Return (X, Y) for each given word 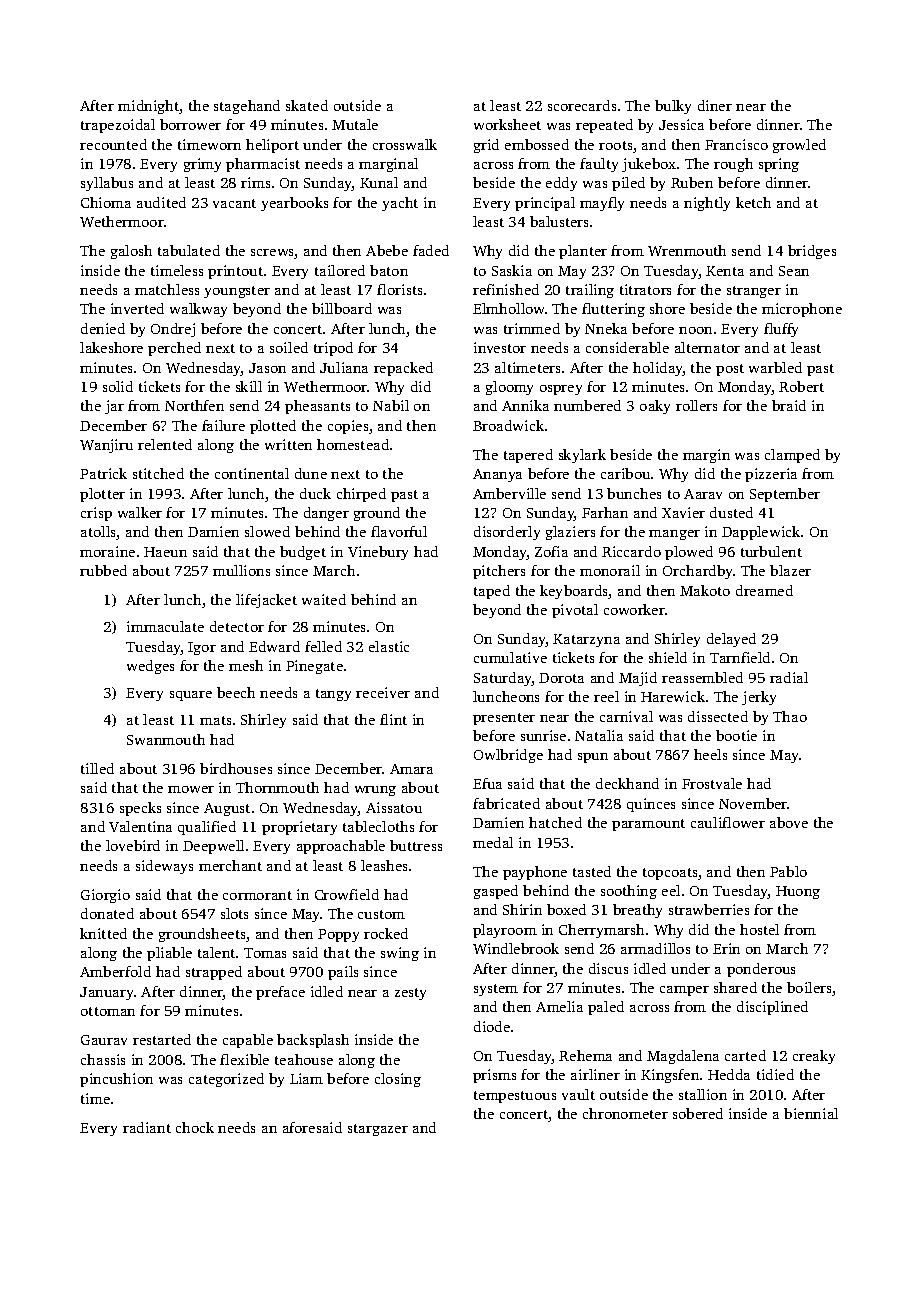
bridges (812, 252)
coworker (634, 609)
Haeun (165, 552)
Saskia (512, 270)
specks (140, 809)
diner (715, 105)
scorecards (582, 105)
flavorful (399, 531)
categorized (226, 1080)
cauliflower (728, 822)
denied (103, 328)
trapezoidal (118, 126)
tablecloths (378, 826)
